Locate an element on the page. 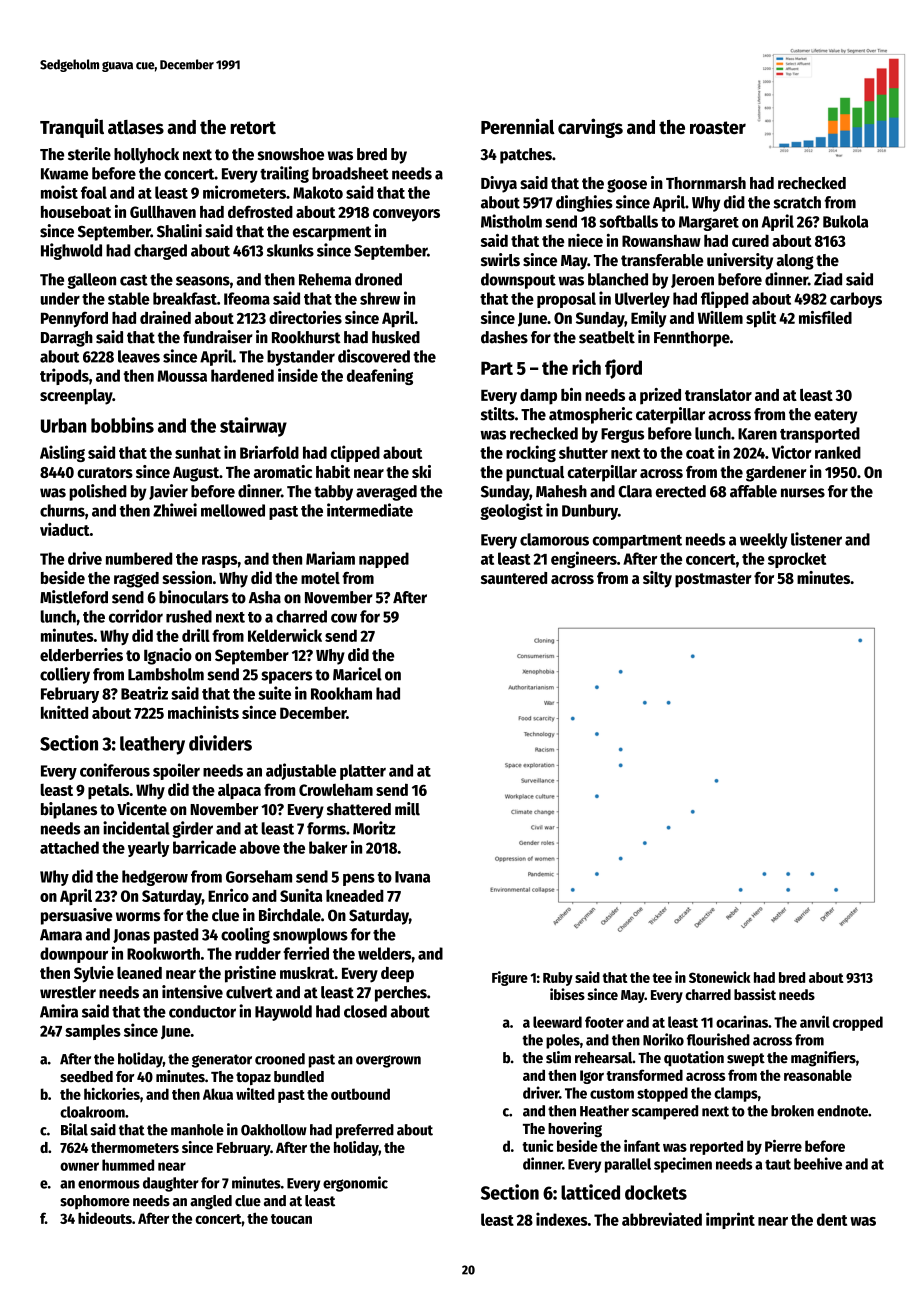 Image resolution: width=924 pixels, height=1308 pixels. manhole is located at coordinates (197, 1130).
